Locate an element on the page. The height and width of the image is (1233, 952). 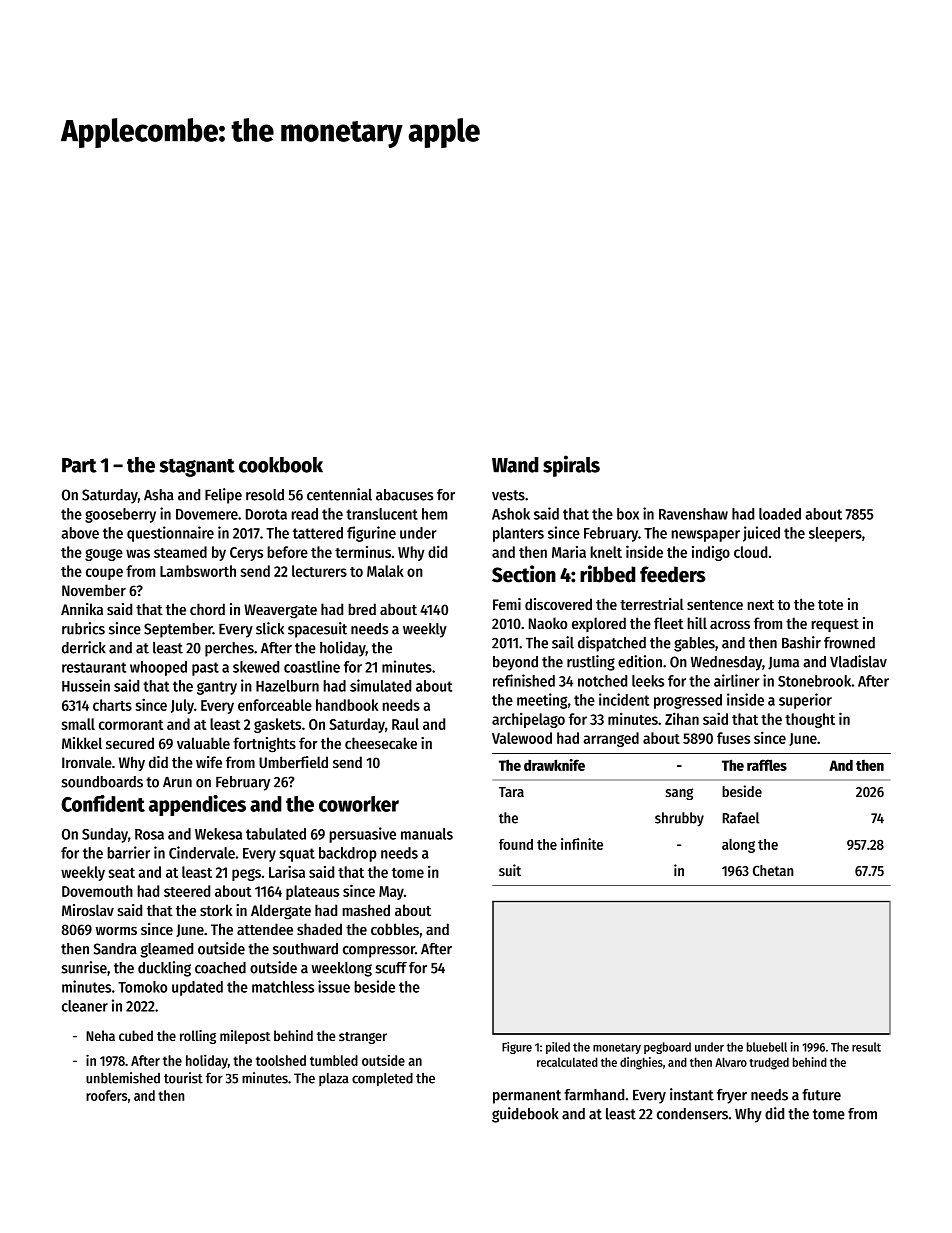
simulated is located at coordinates (380, 685).
